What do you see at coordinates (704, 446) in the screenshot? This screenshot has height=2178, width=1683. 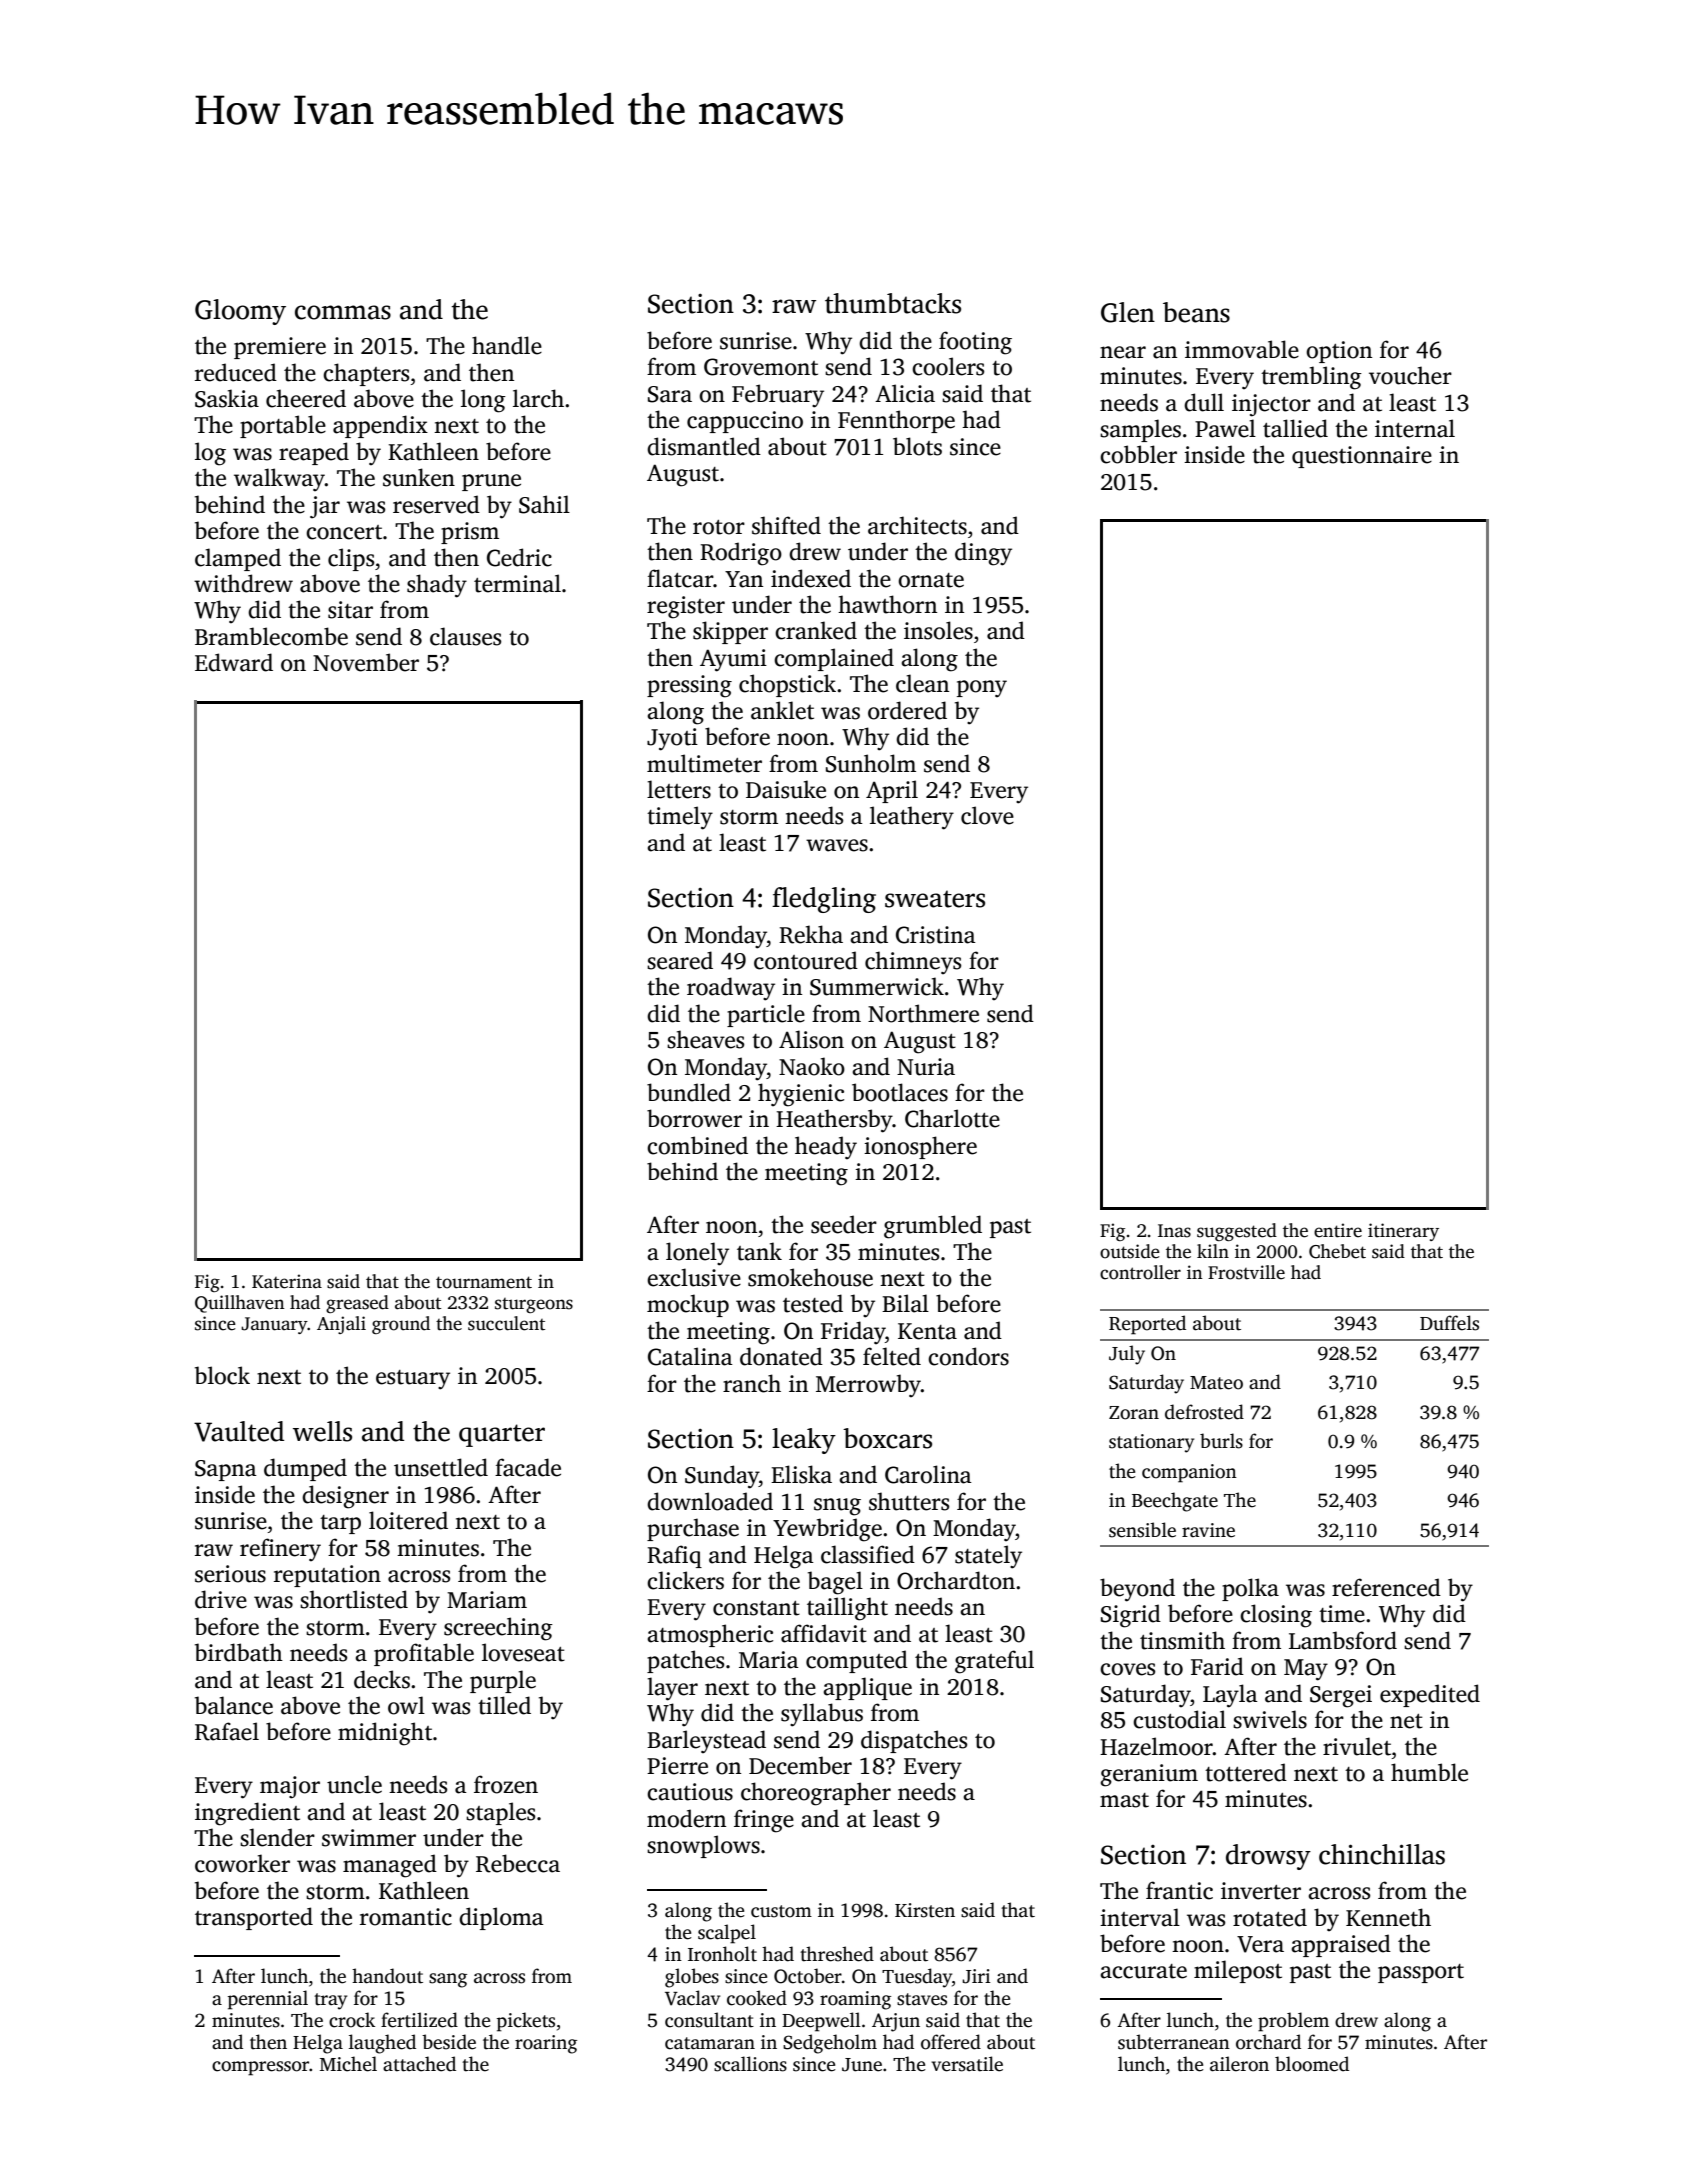 I see `dismantled` at bounding box center [704, 446].
